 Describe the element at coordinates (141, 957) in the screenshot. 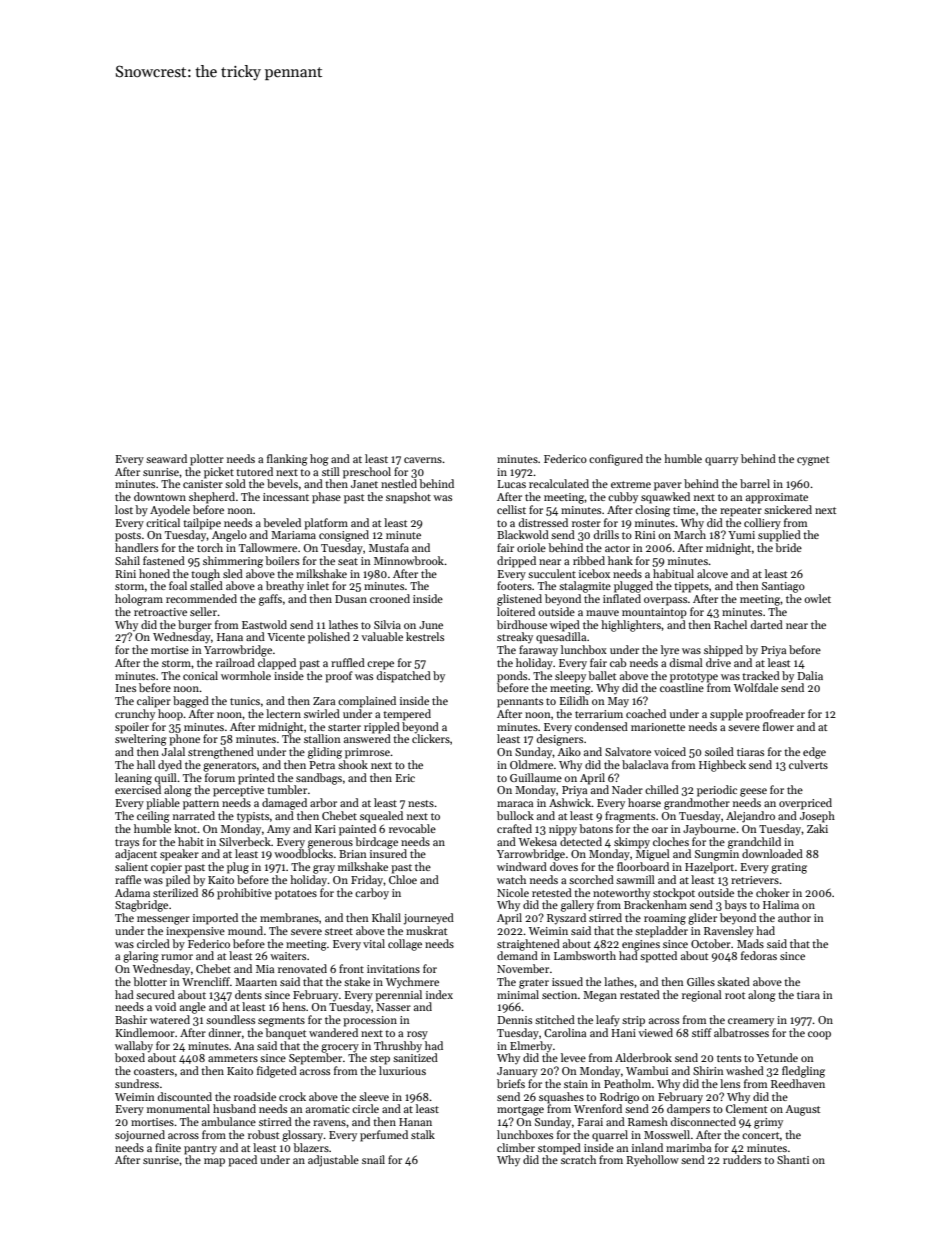

I see `glaring` at that location.
